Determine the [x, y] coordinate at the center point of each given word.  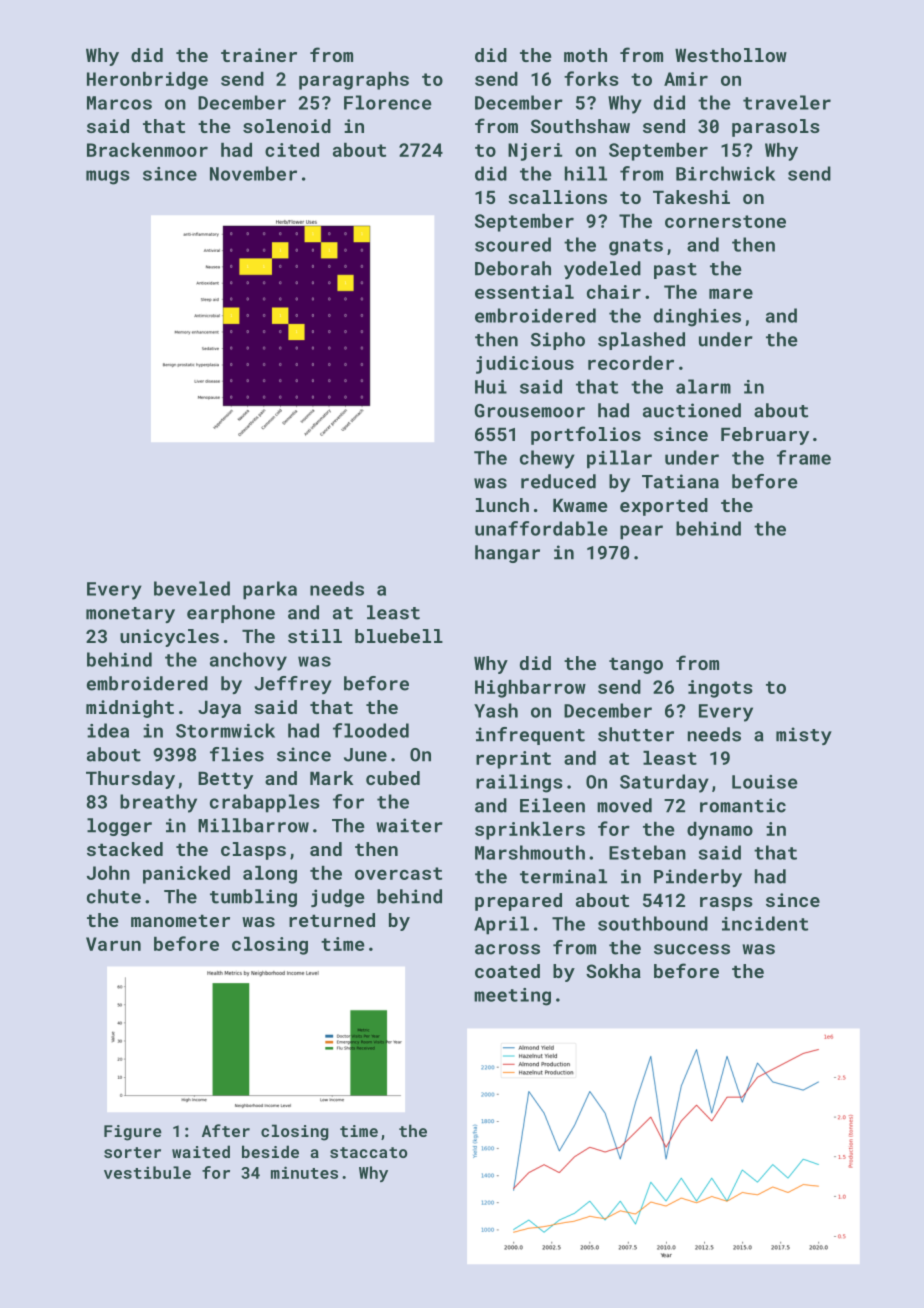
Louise [765, 782]
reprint [513, 760]
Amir [686, 79]
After [226, 1130]
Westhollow [731, 55]
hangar [507, 554]
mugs [108, 177]
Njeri [535, 152]
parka [270, 590]
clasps [253, 851]
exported [664, 507]
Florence [388, 102]
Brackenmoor [147, 150]
